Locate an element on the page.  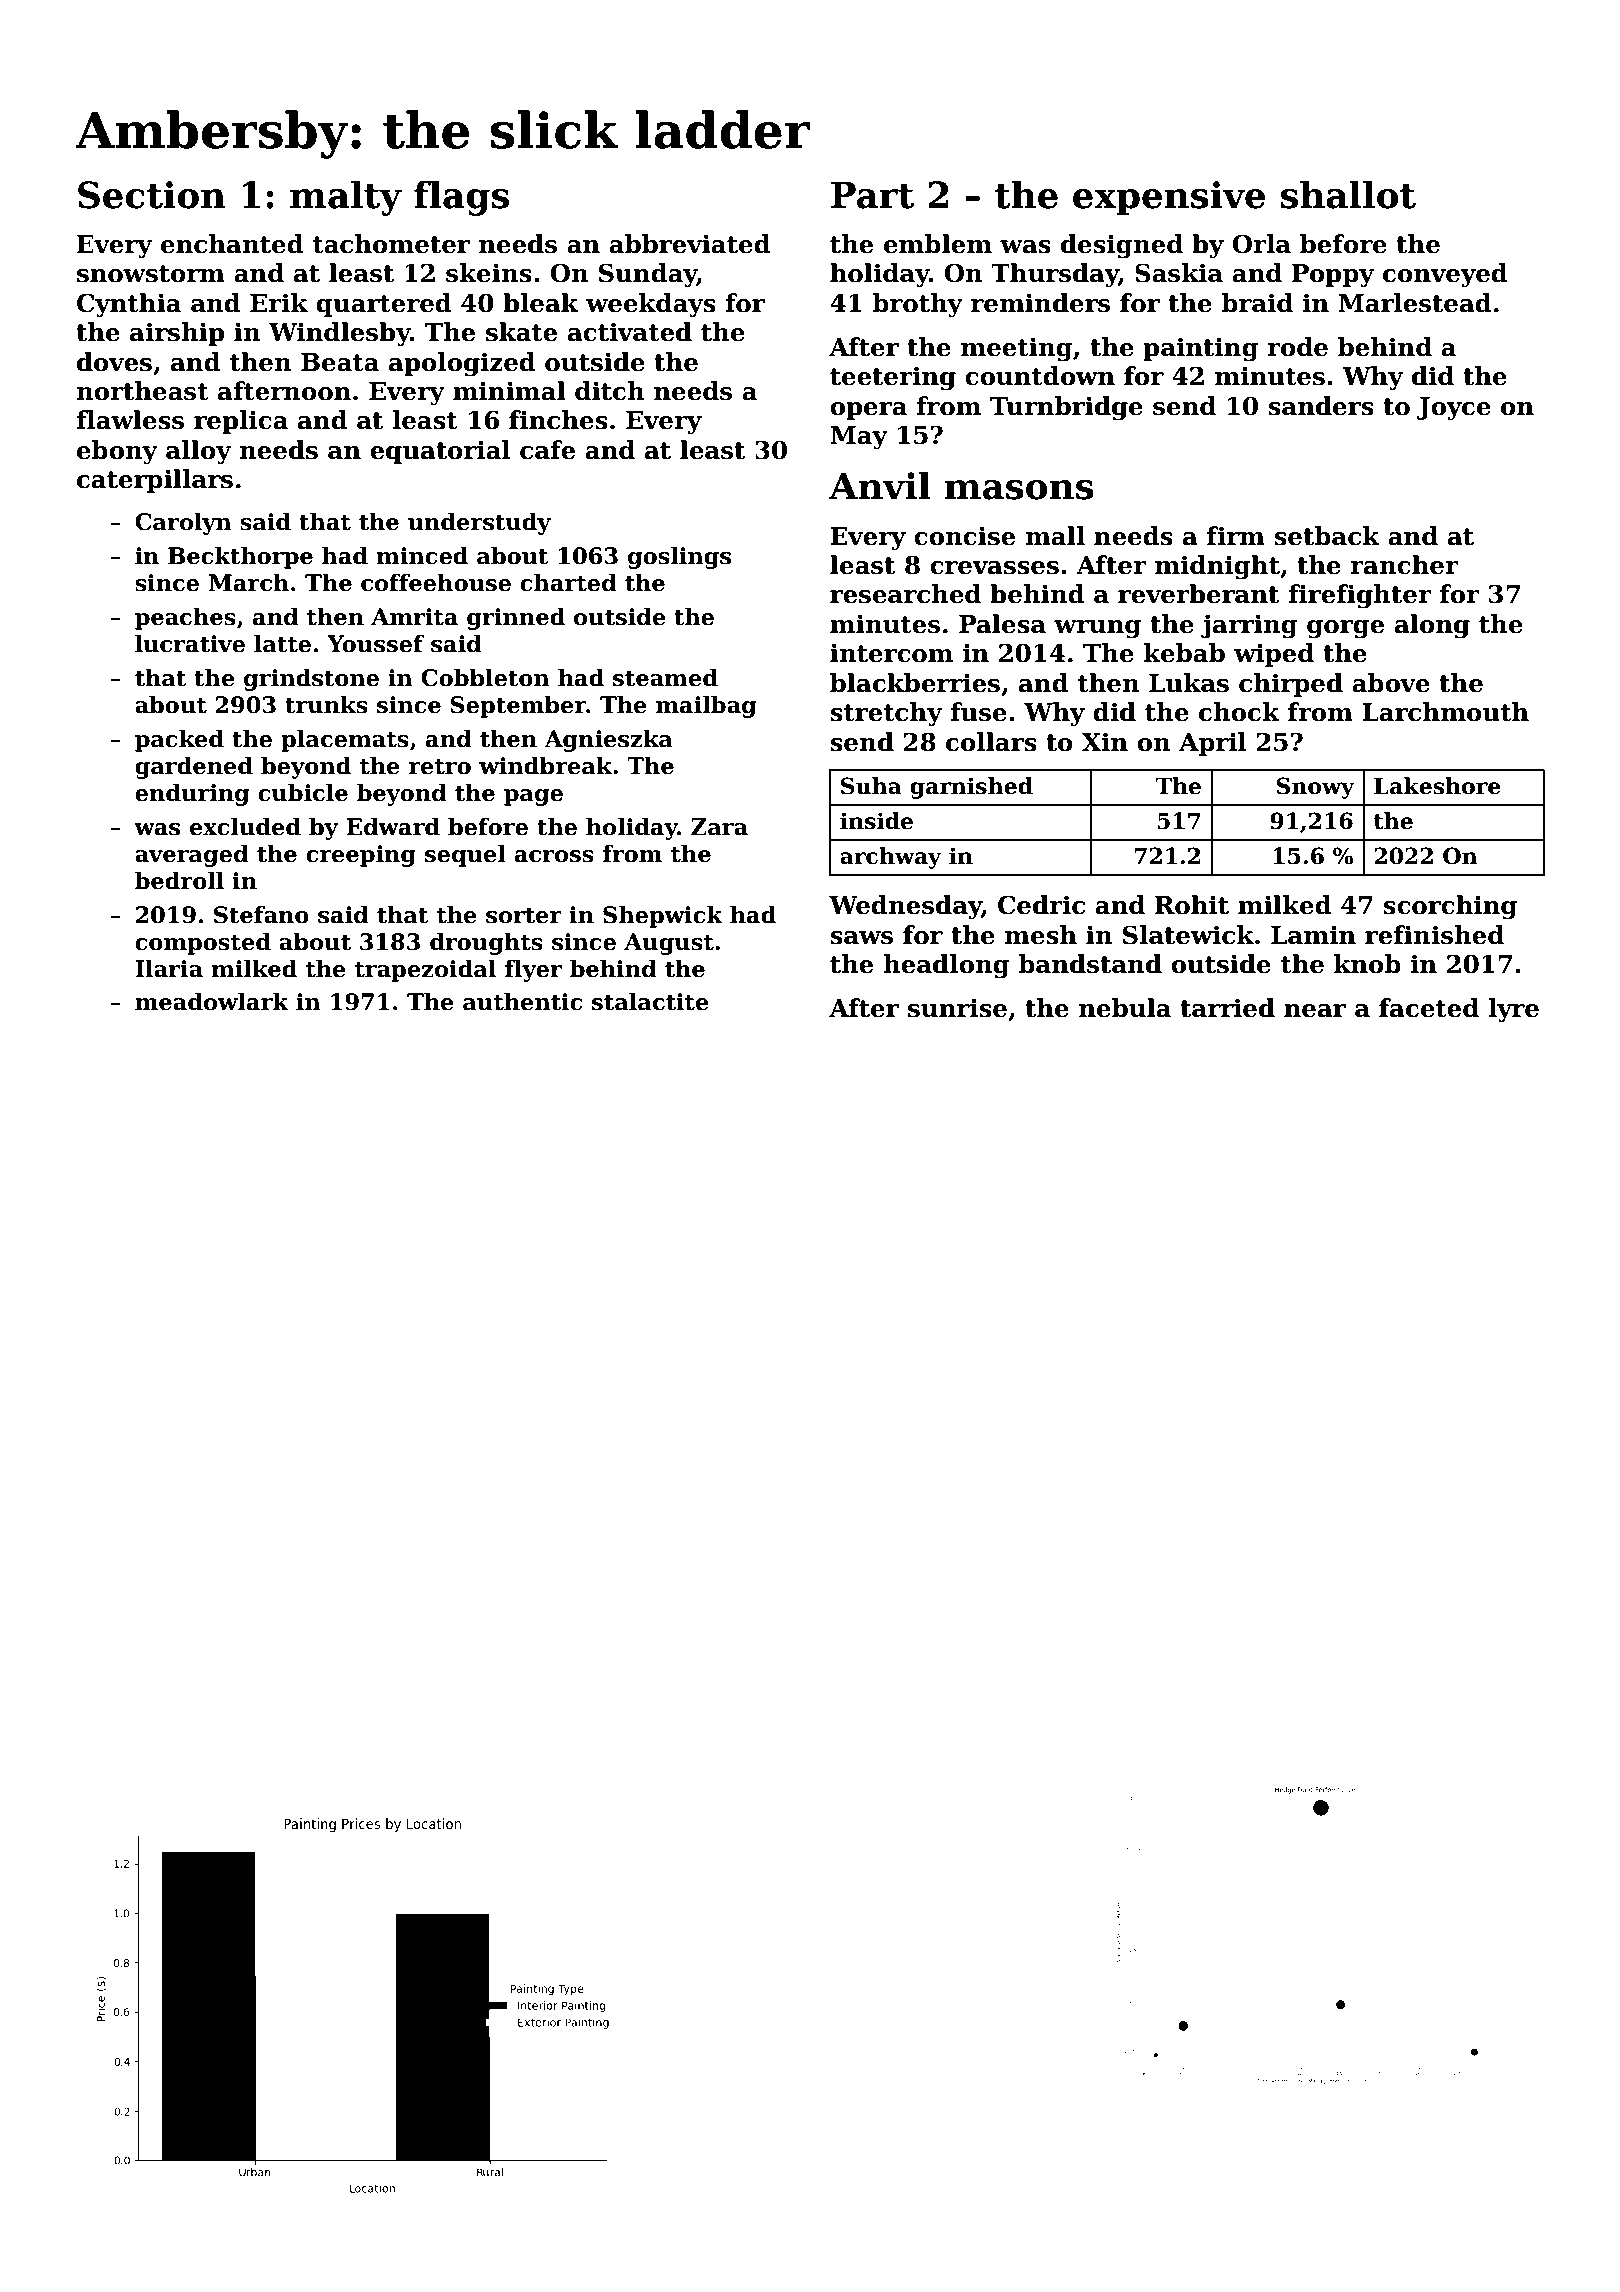
shallot is located at coordinates (1348, 194).
